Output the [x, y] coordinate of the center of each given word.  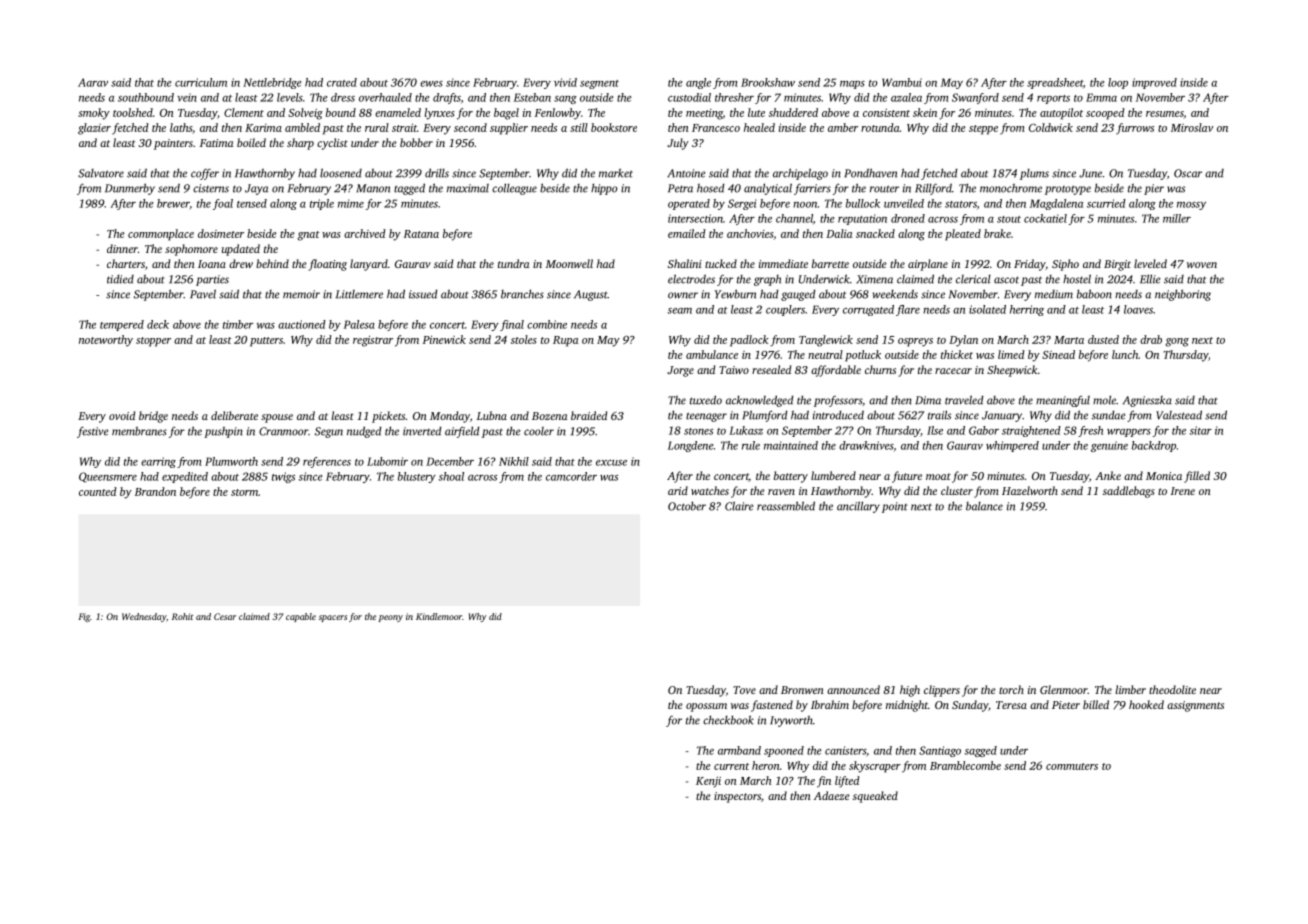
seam [680, 311]
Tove [744, 690]
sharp [300, 144]
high [910, 691]
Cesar [225, 616]
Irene [1183, 491]
